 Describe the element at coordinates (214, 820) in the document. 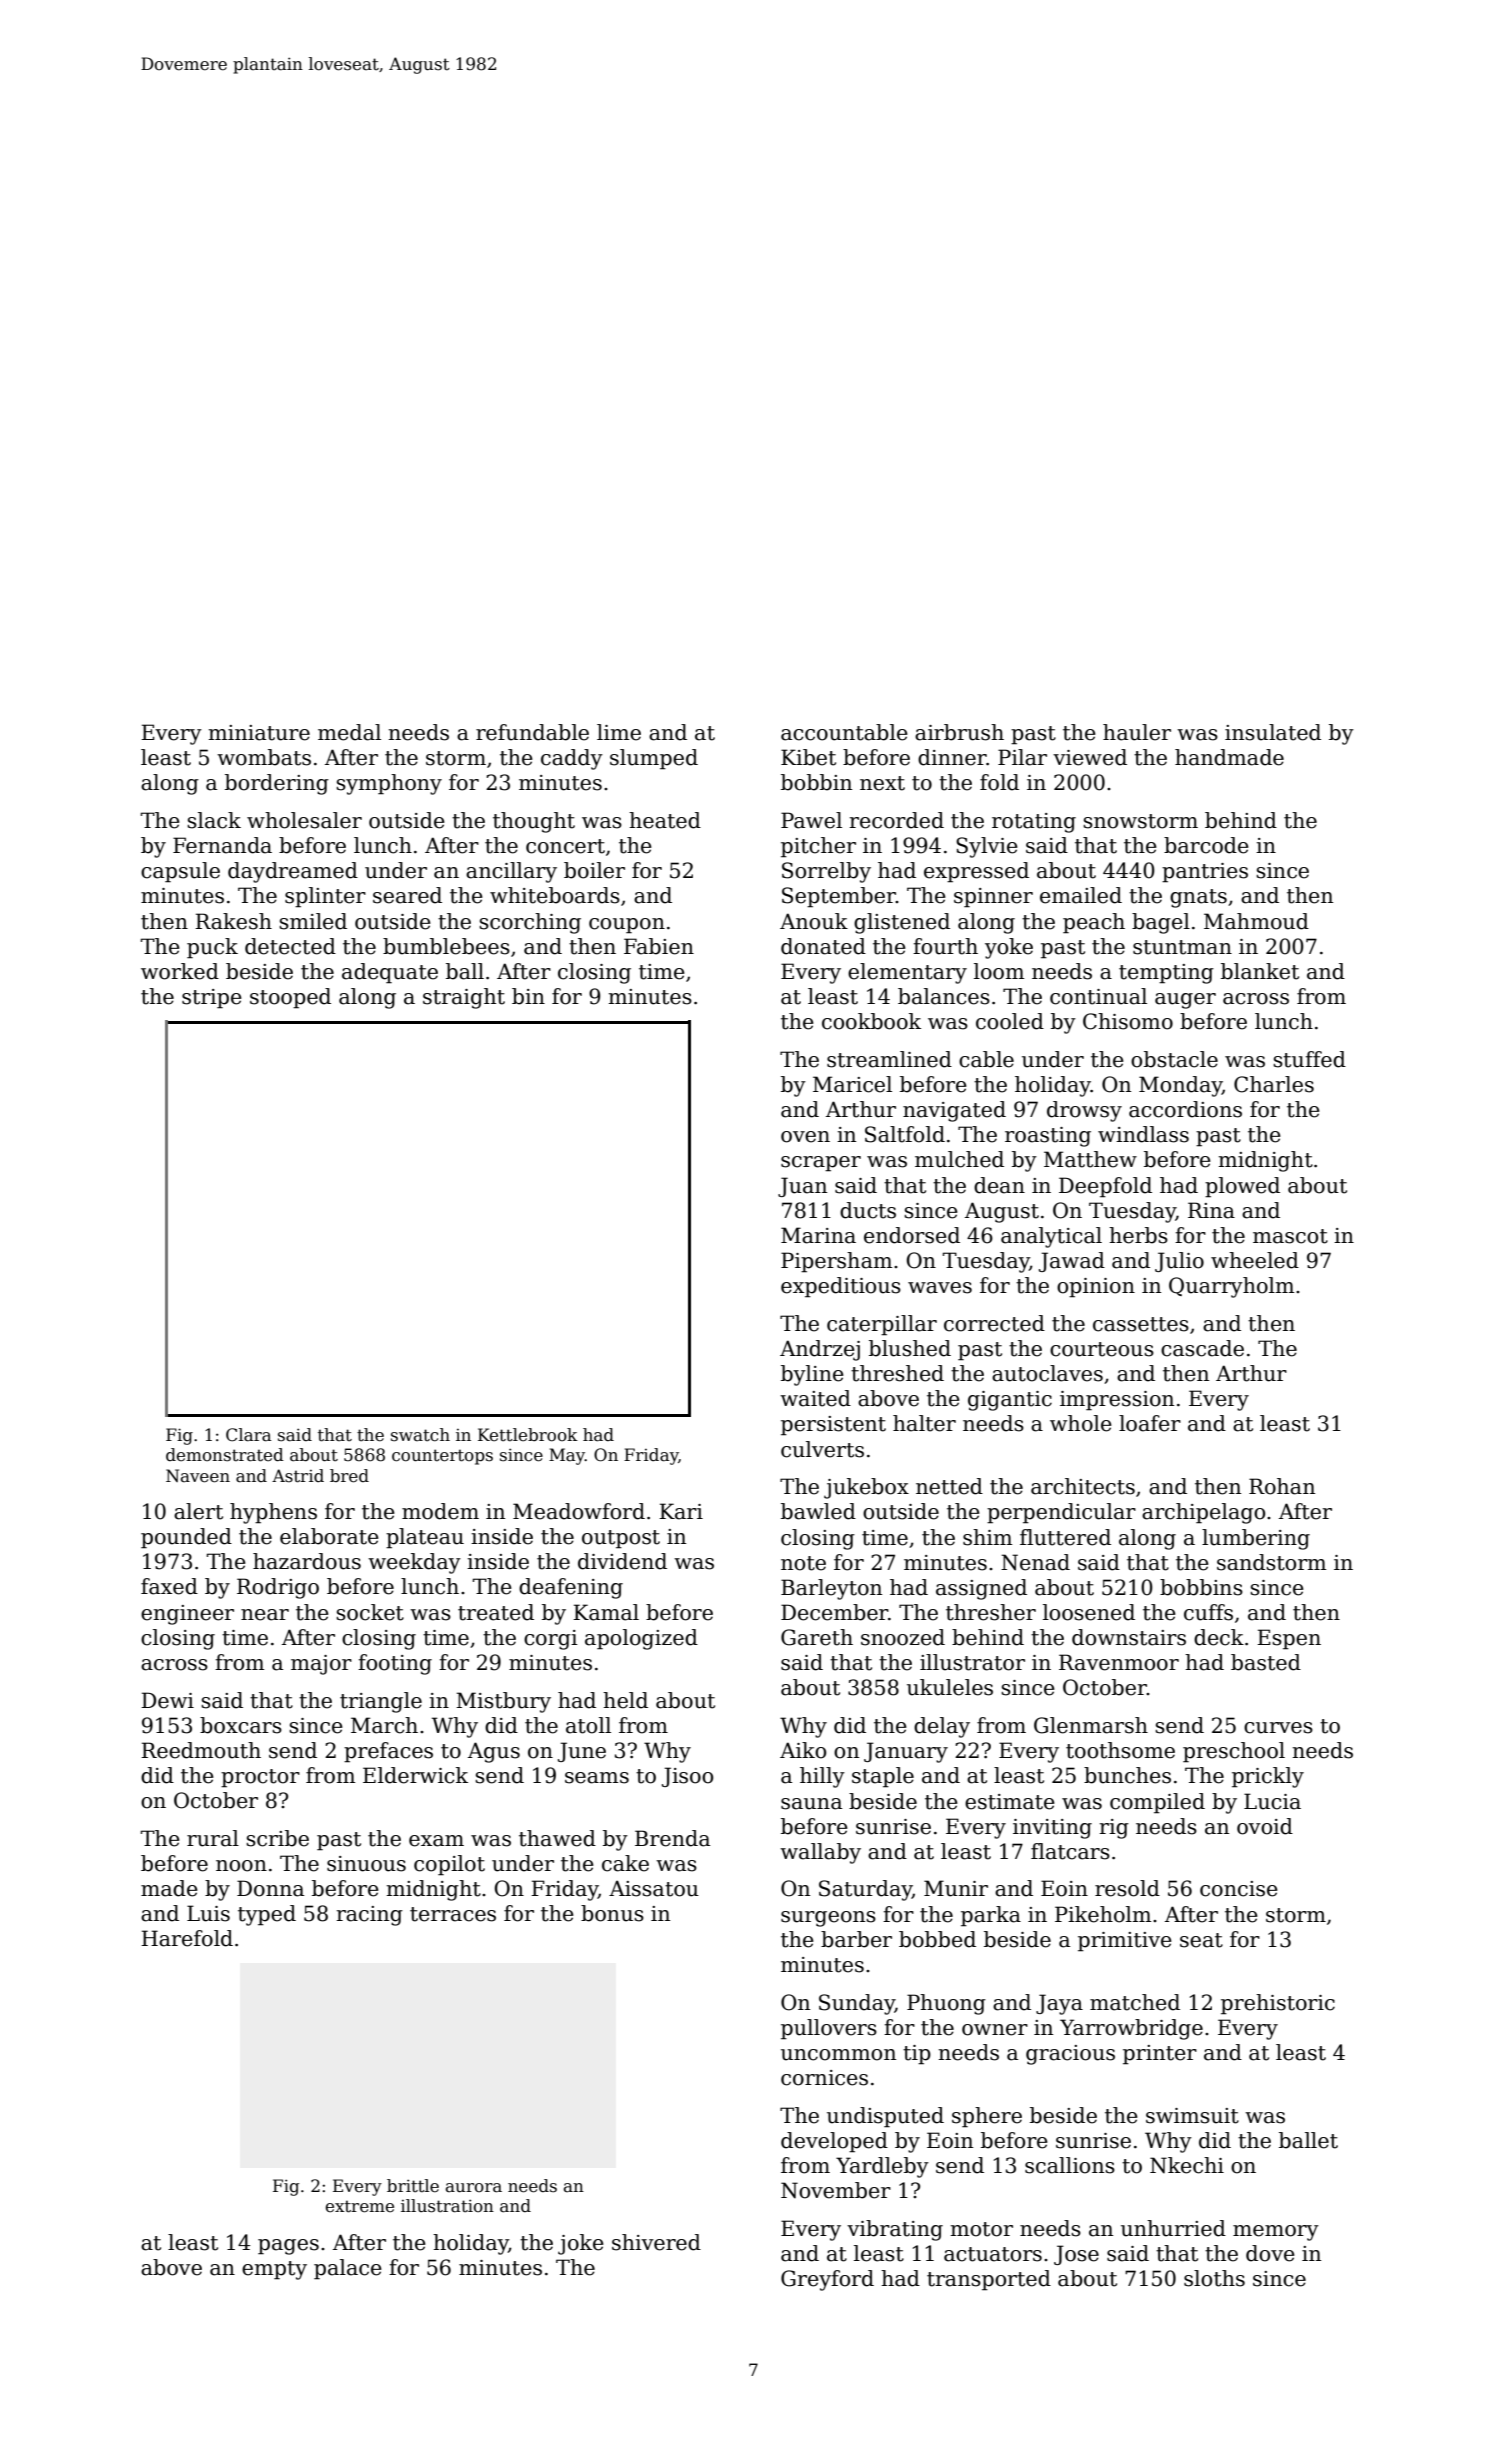

I see `slack` at that location.
